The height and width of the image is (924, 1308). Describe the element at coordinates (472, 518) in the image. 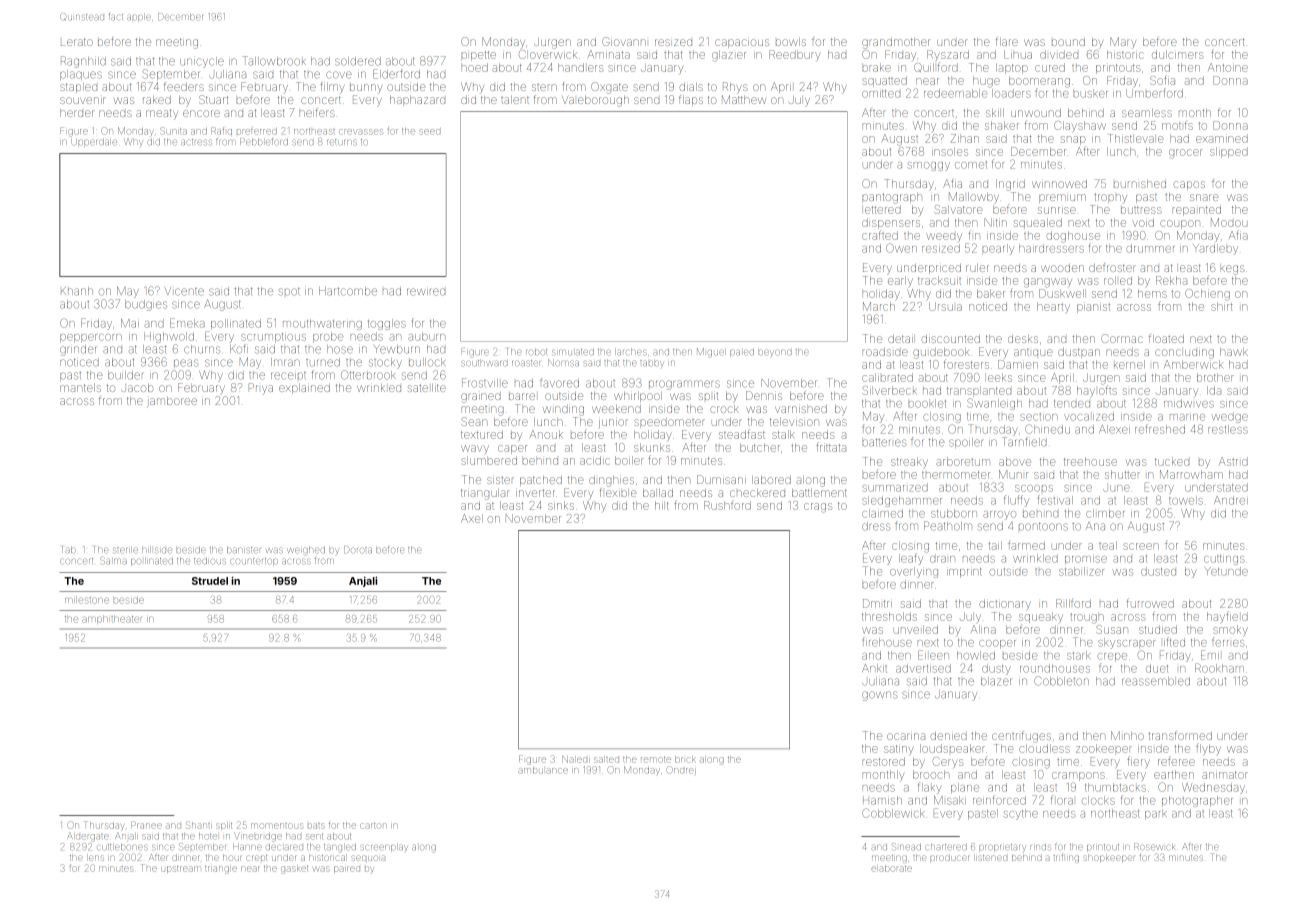

I see `Axel` at that location.
